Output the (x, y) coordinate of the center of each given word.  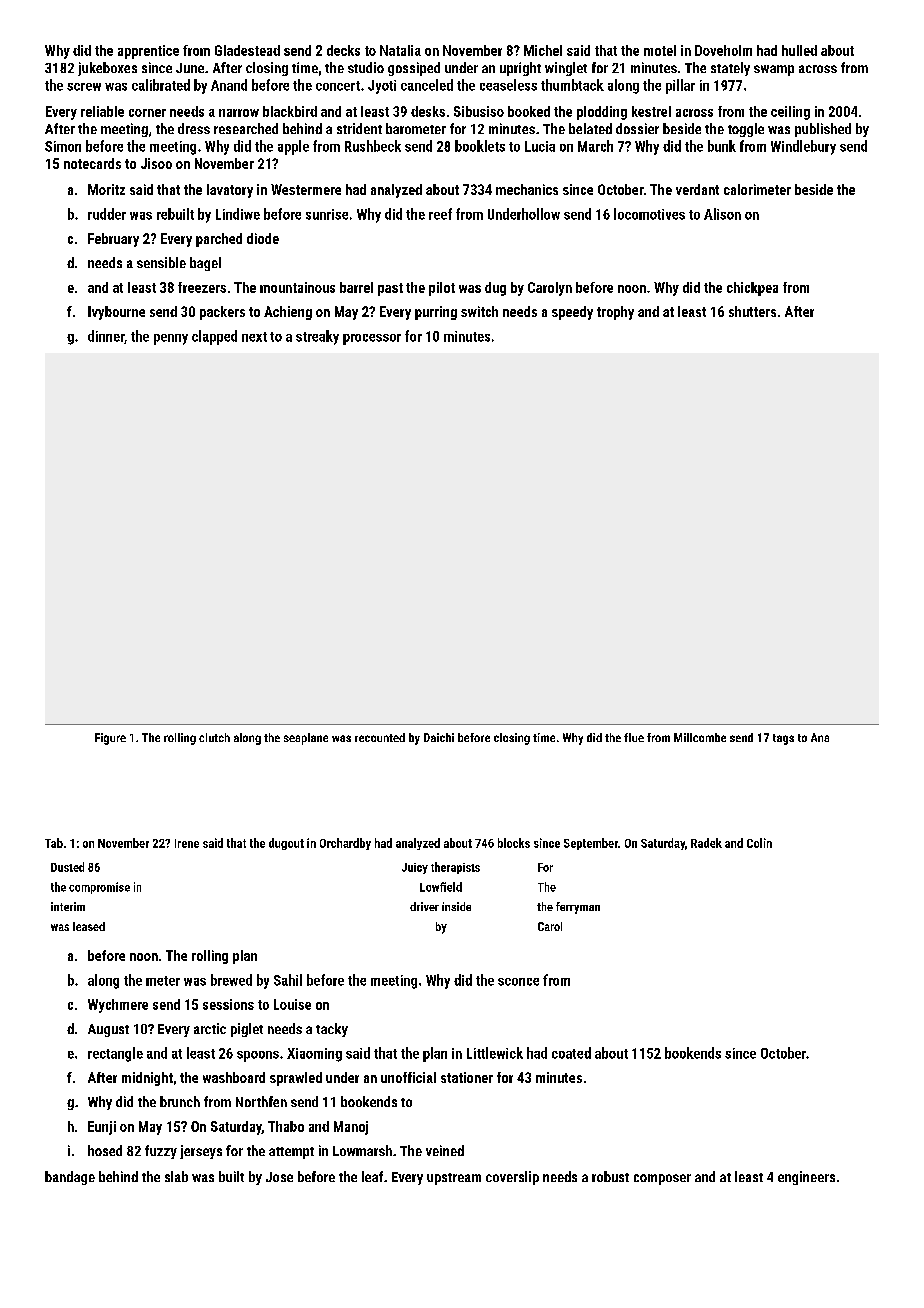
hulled (799, 50)
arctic (210, 1028)
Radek (706, 843)
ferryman (578, 908)
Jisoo (156, 163)
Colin (759, 843)
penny (171, 339)
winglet (566, 69)
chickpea (752, 289)
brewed (231, 980)
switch (479, 311)
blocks (514, 843)
